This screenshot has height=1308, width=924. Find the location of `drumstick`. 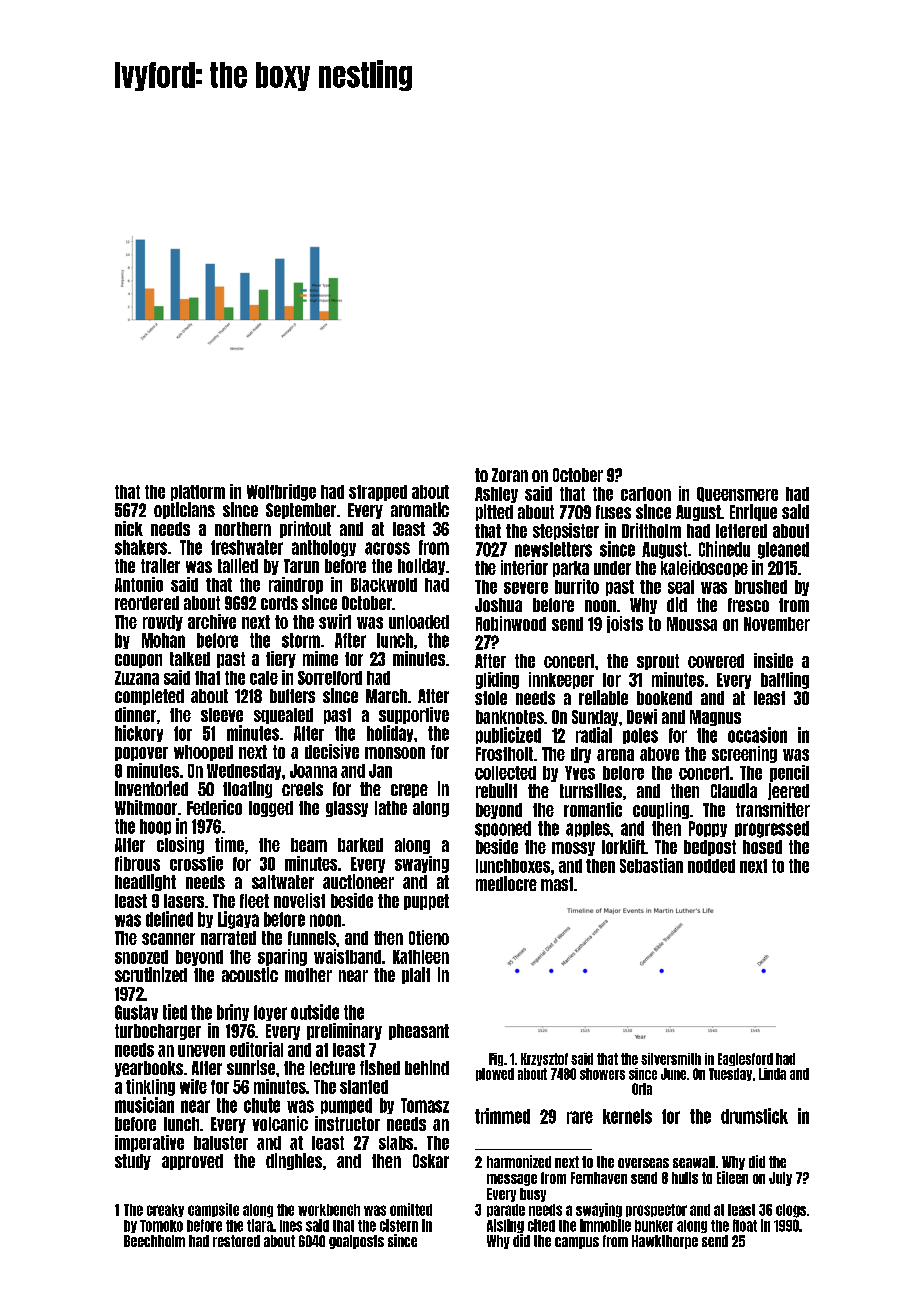

drumstick is located at coordinates (754, 1116).
